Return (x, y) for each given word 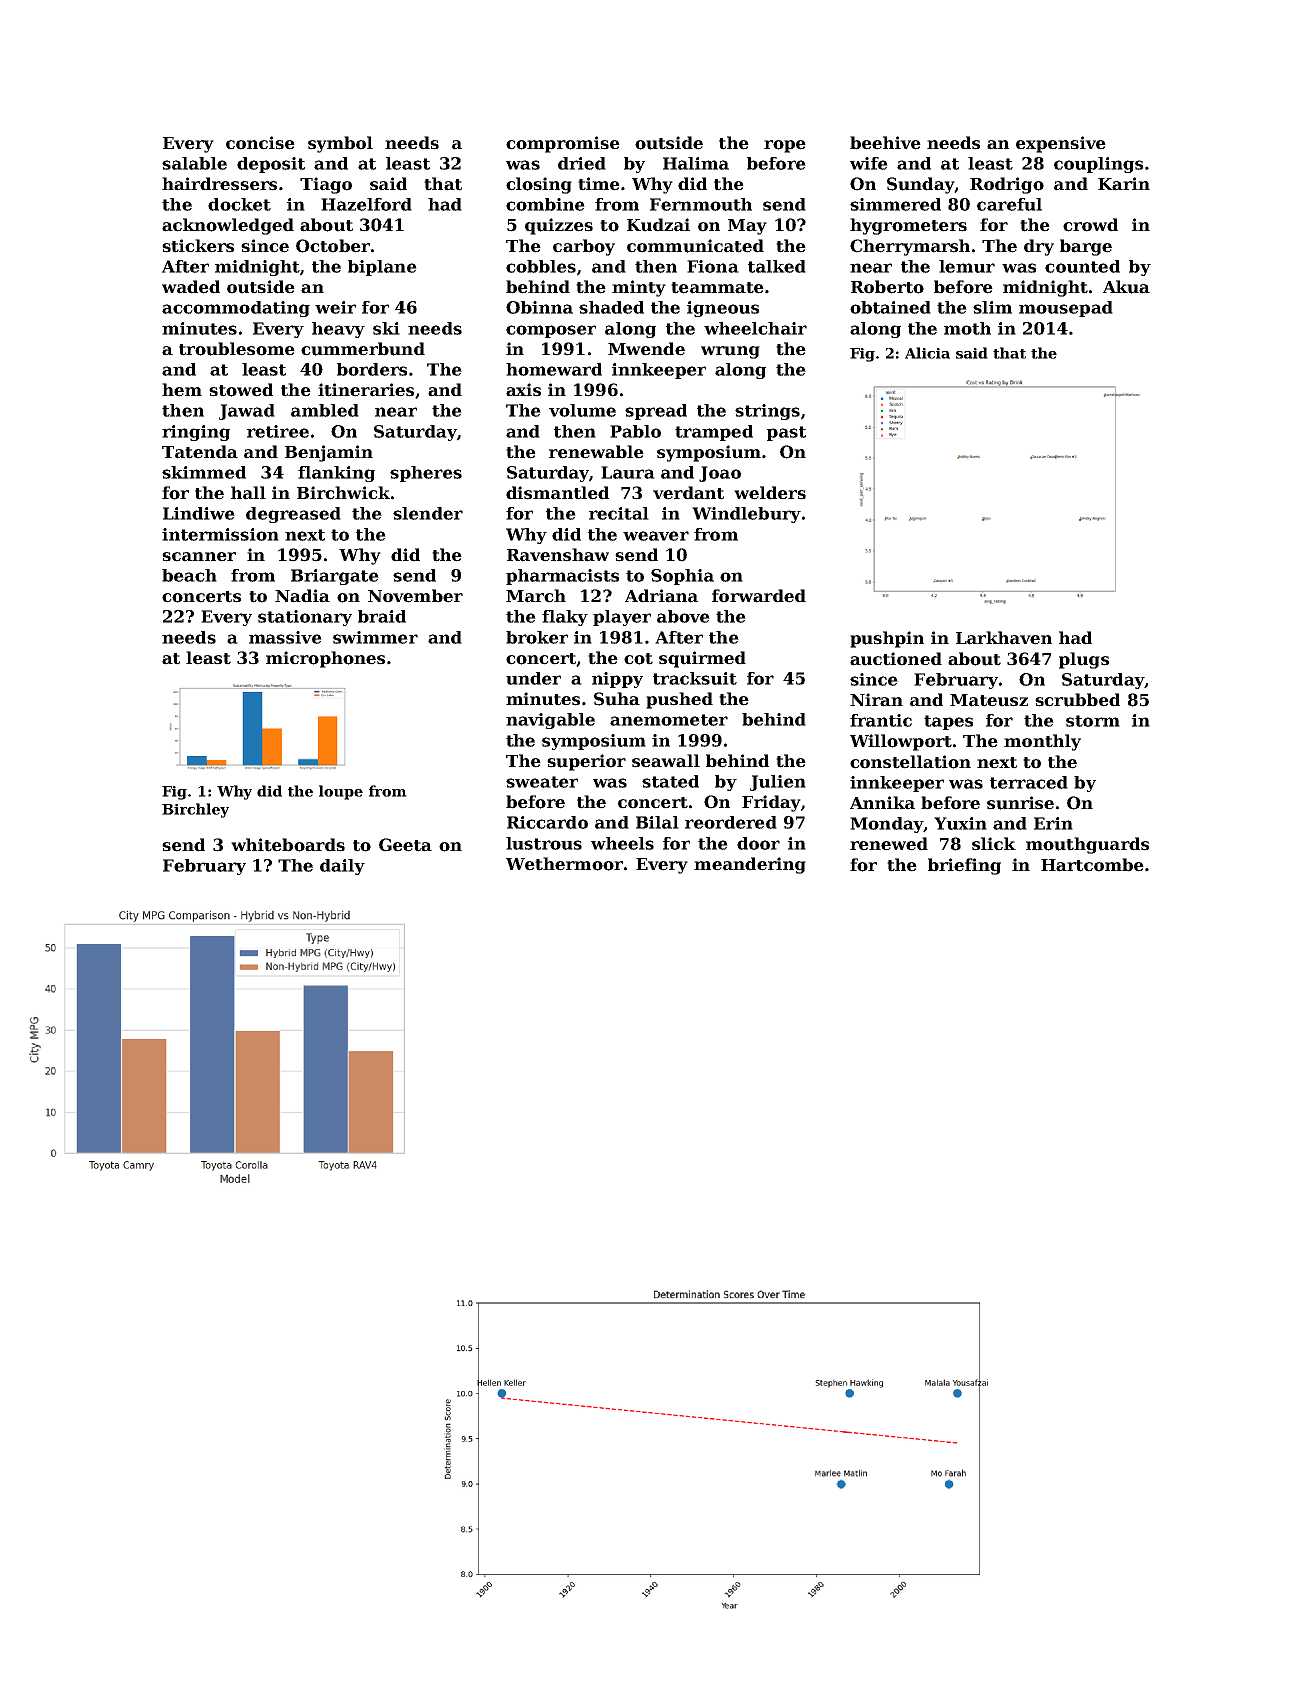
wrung (730, 352)
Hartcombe (1092, 865)
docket (239, 204)
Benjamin (329, 453)
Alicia (927, 353)
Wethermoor (564, 864)
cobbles (541, 266)
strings (767, 412)
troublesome (237, 349)
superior (586, 762)
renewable (596, 452)
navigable (550, 721)
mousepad (1066, 309)
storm (1093, 721)
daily (342, 867)
